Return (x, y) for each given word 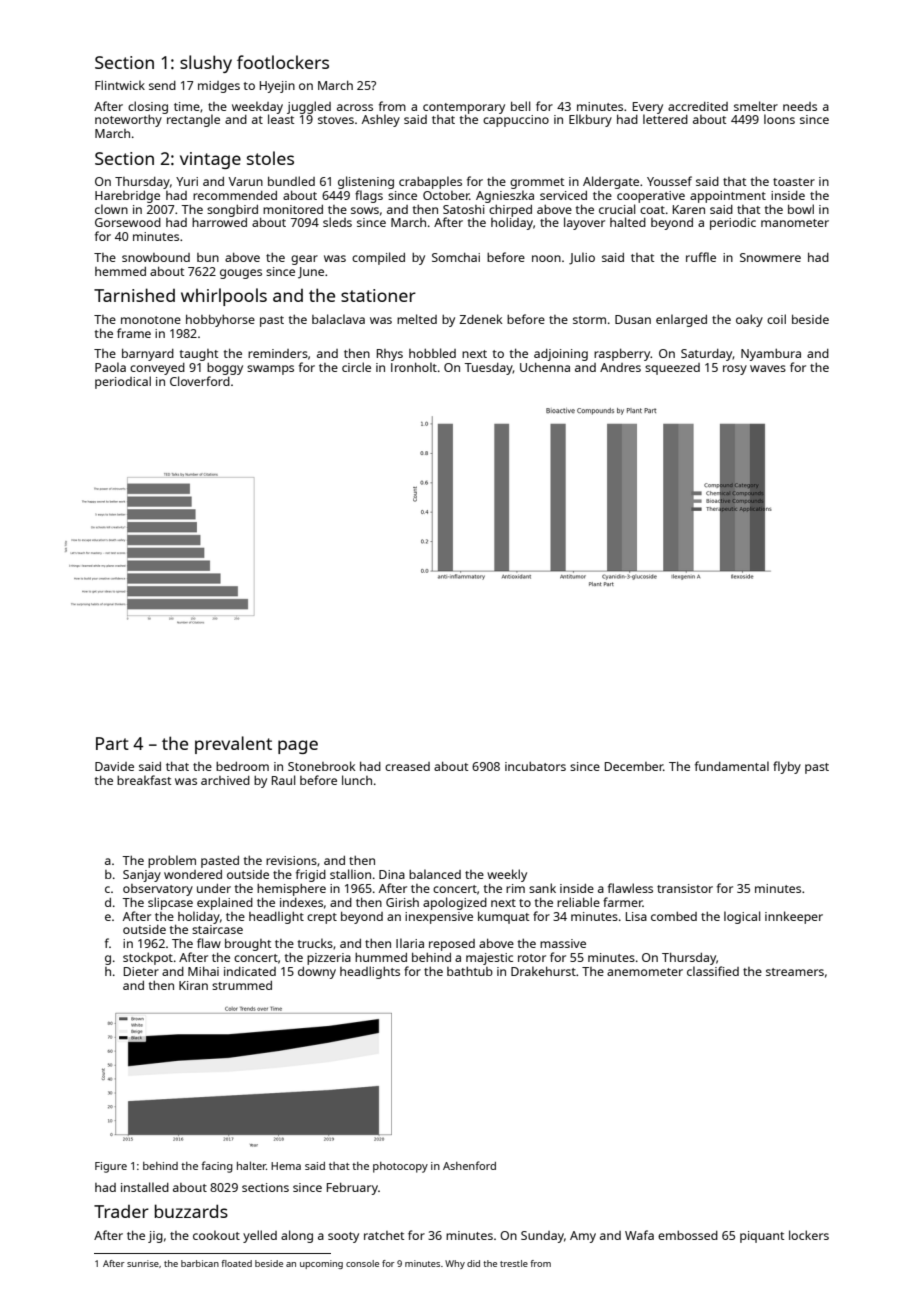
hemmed (120, 271)
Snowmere (770, 257)
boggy (225, 369)
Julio (582, 258)
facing (217, 1167)
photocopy (400, 1167)
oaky (749, 320)
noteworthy (128, 121)
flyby (787, 767)
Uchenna (545, 367)
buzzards (191, 1211)
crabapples (430, 182)
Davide (114, 766)
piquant (762, 1237)
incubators (535, 766)
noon (546, 258)
